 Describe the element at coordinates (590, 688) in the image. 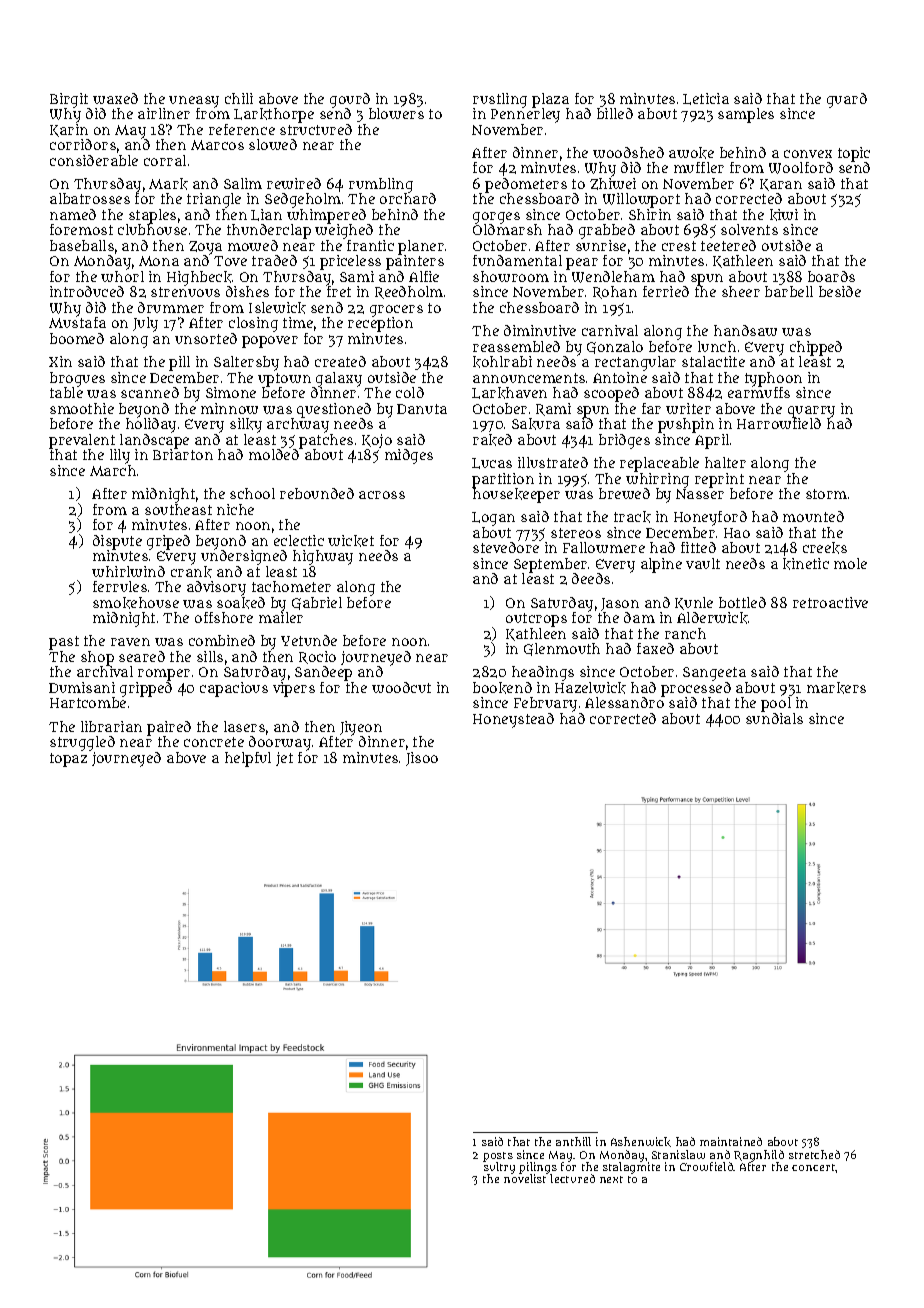

I see `Hazelwick` at that location.
